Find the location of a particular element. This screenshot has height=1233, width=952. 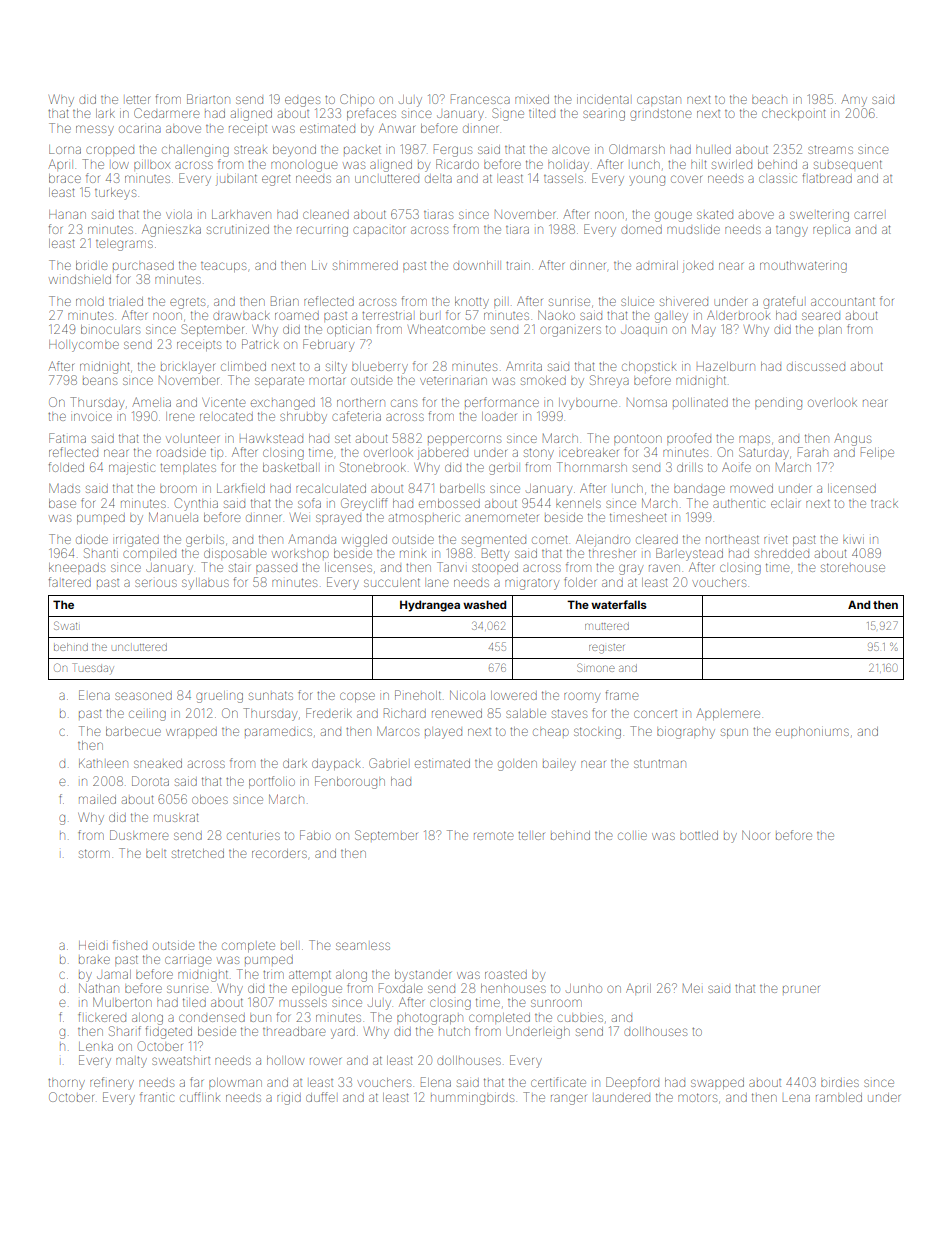

shredded is located at coordinates (782, 553).
